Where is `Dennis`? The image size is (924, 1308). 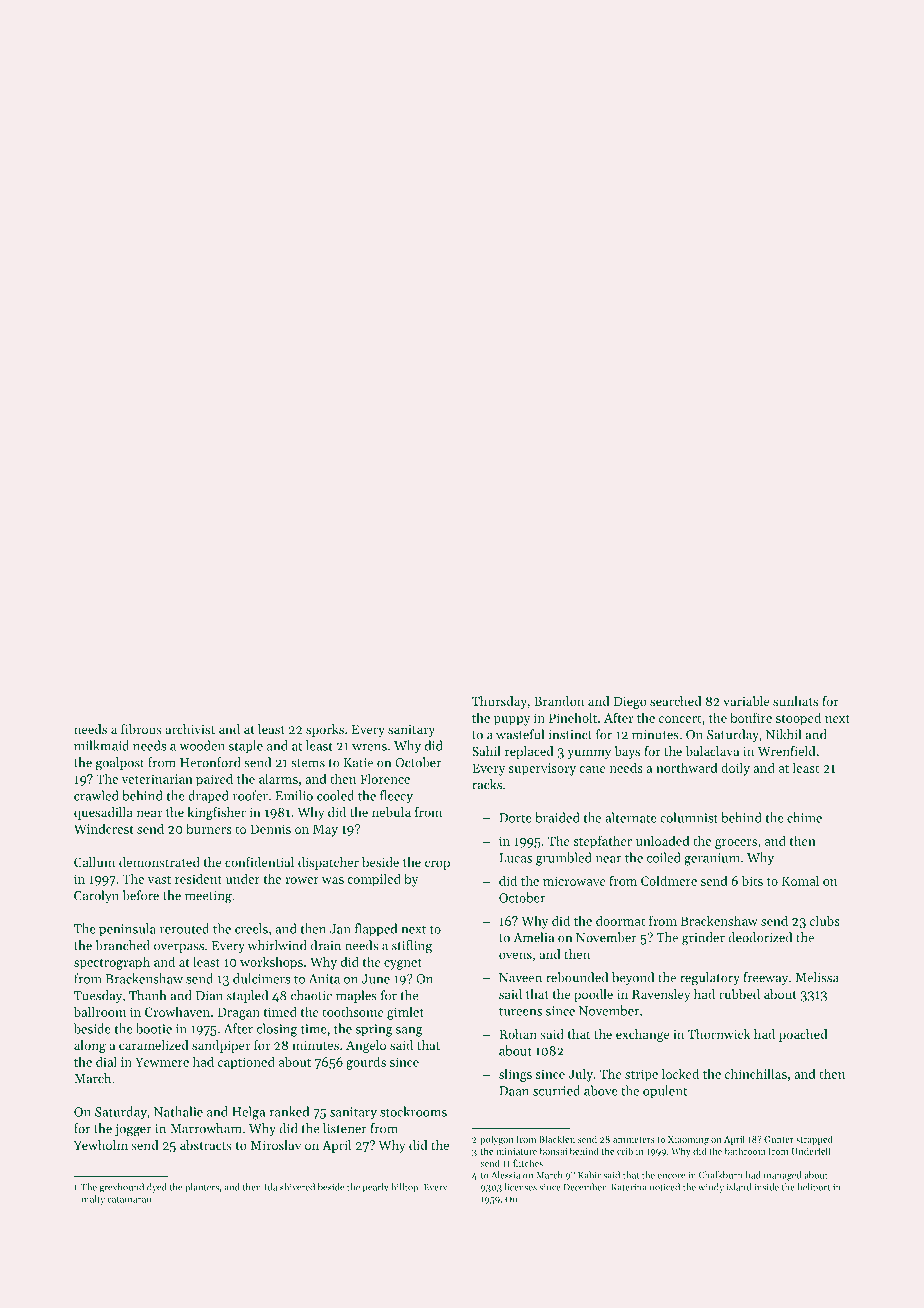
Dennis is located at coordinates (270, 829).
